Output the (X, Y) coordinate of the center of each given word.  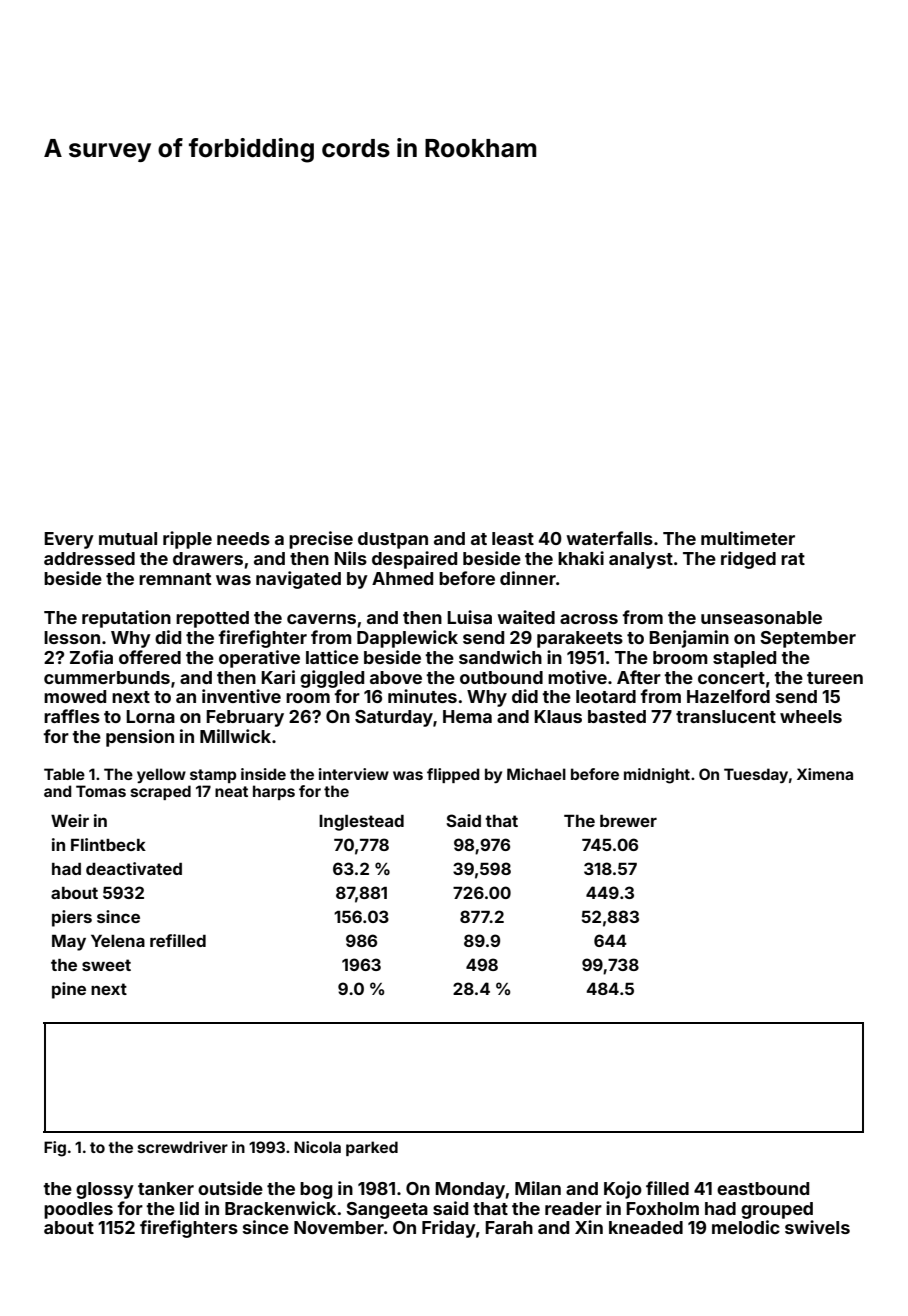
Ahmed (402, 578)
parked (372, 1148)
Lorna (150, 716)
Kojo (623, 1190)
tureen (835, 678)
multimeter (748, 538)
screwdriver (183, 1147)
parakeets (580, 639)
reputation (126, 619)
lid (189, 1208)
